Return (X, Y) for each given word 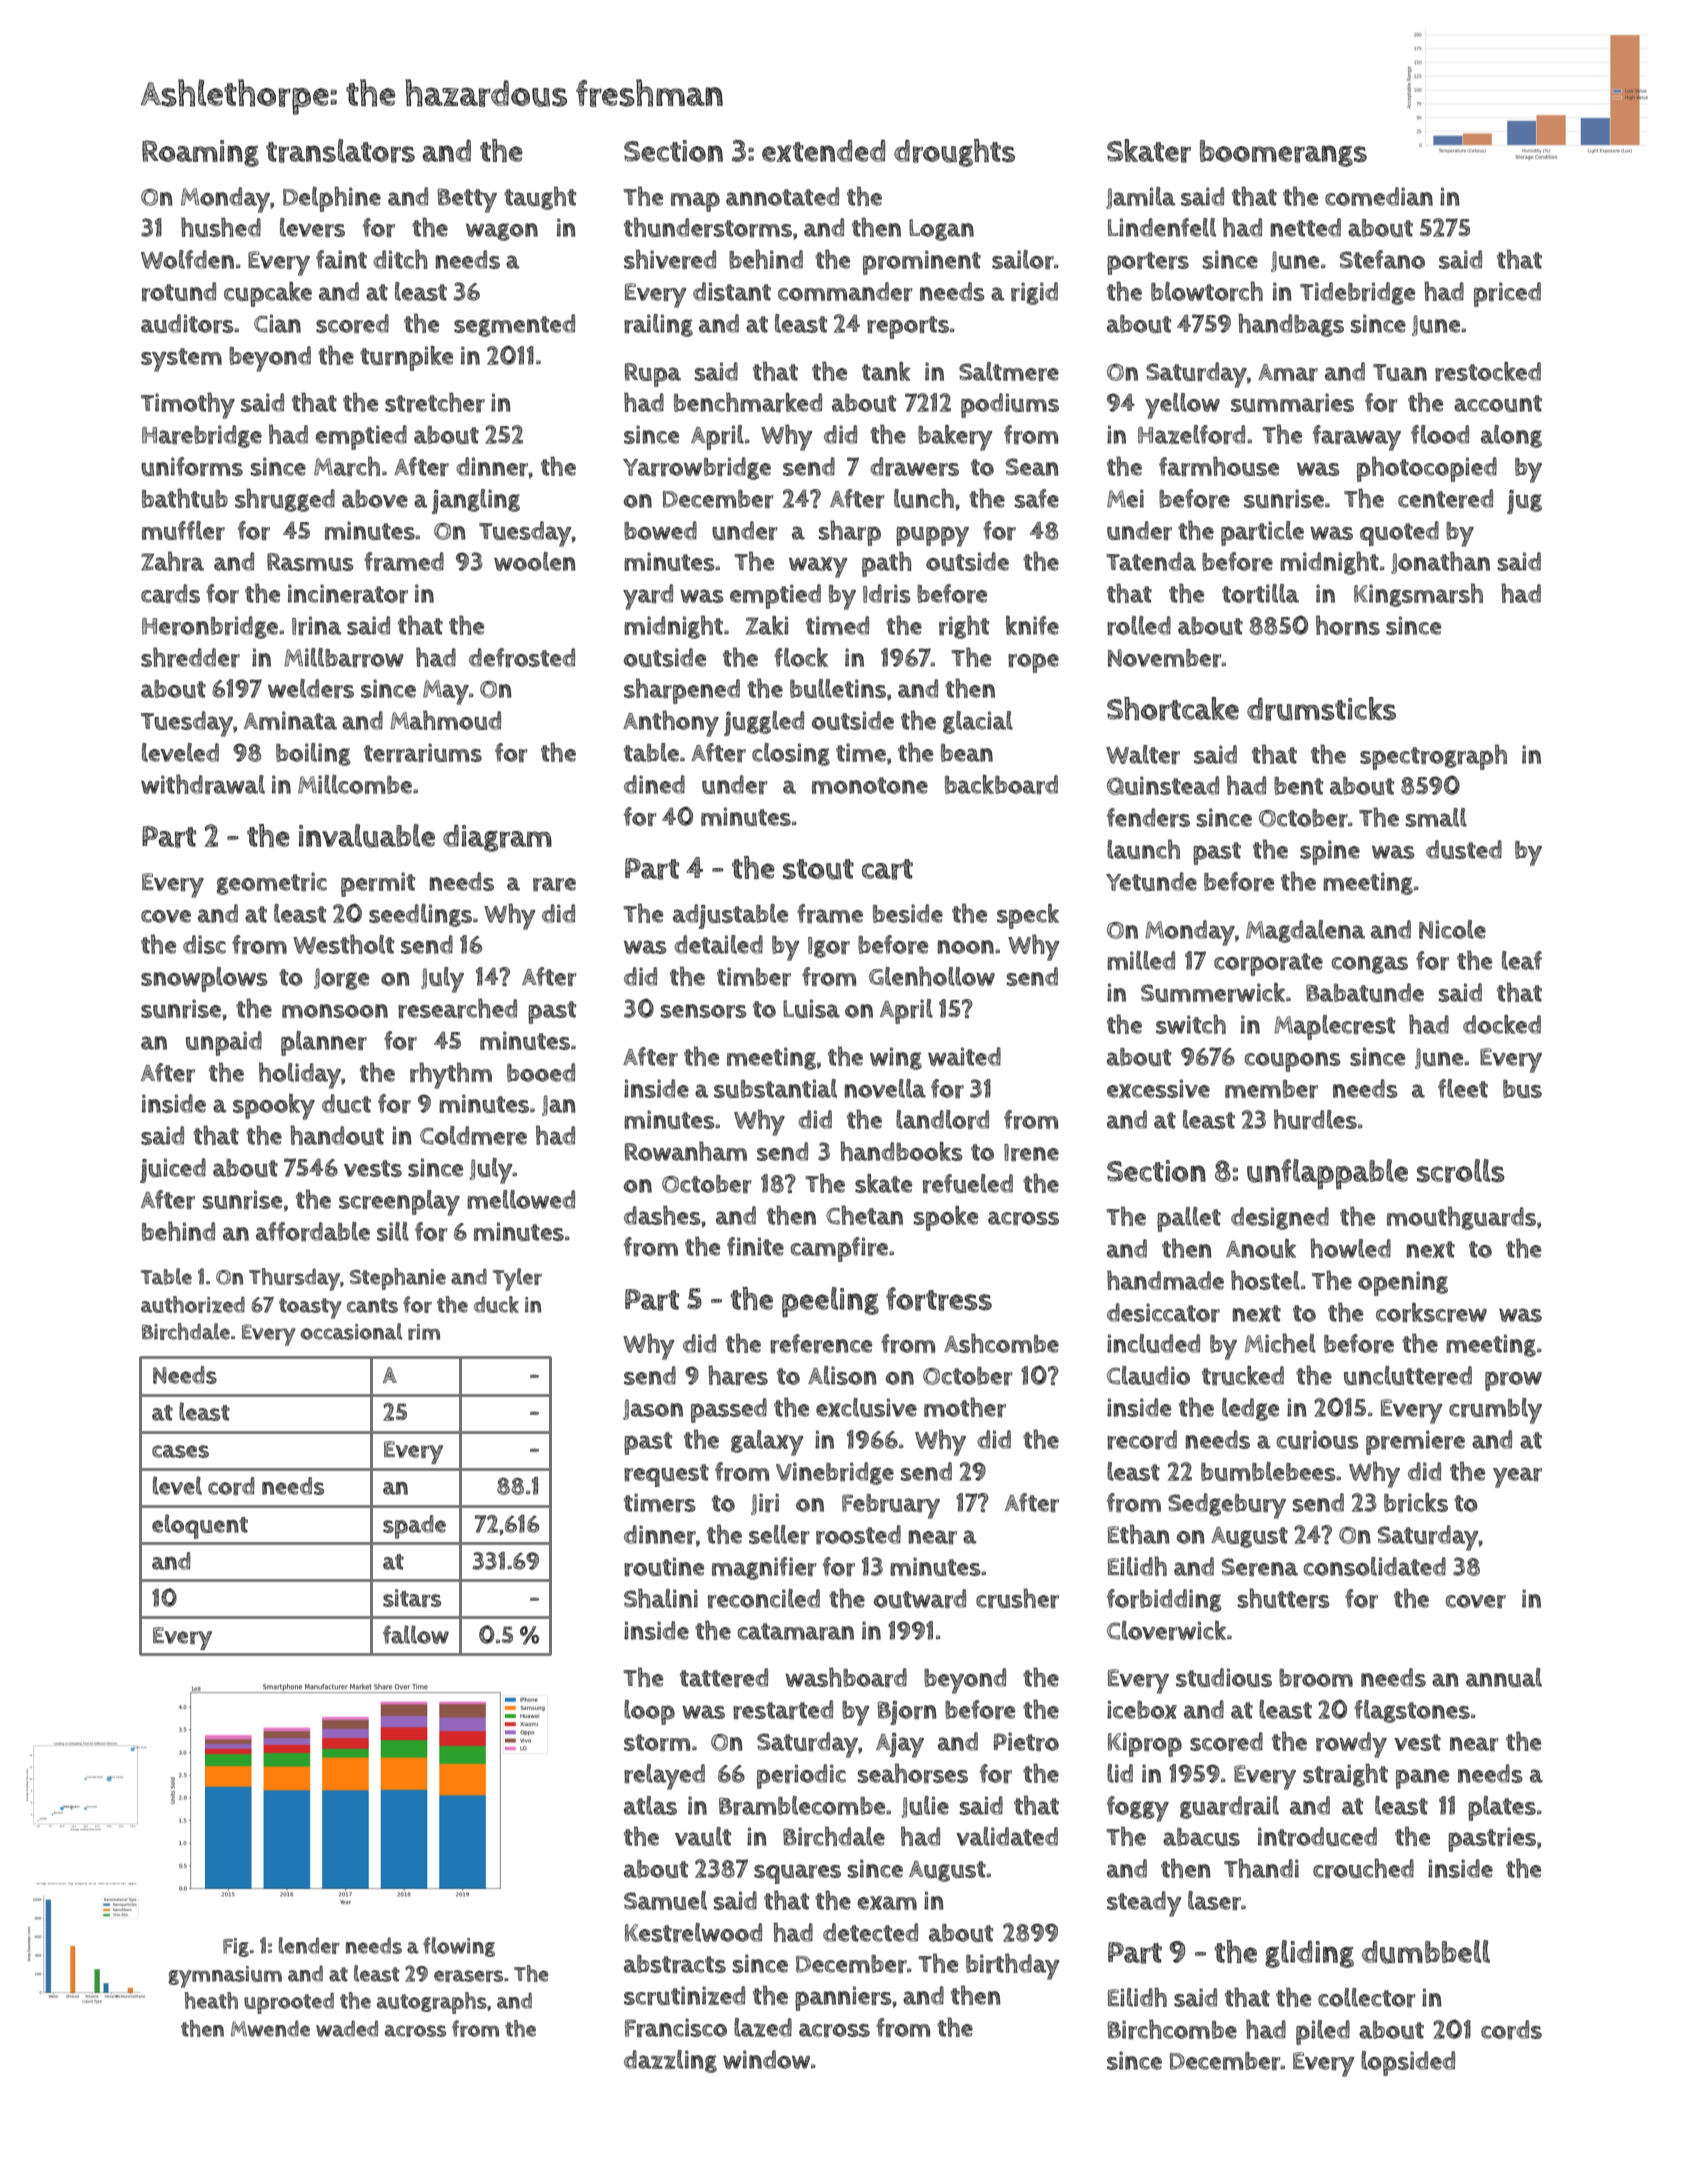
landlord (942, 1120)
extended (823, 151)
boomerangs (1283, 153)
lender (309, 1945)
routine (664, 1567)
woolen (535, 561)
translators (340, 151)
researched (457, 1008)
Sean (1032, 467)
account (1498, 403)
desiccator (1163, 1313)
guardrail (1229, 1807)
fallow (416, 1634)
